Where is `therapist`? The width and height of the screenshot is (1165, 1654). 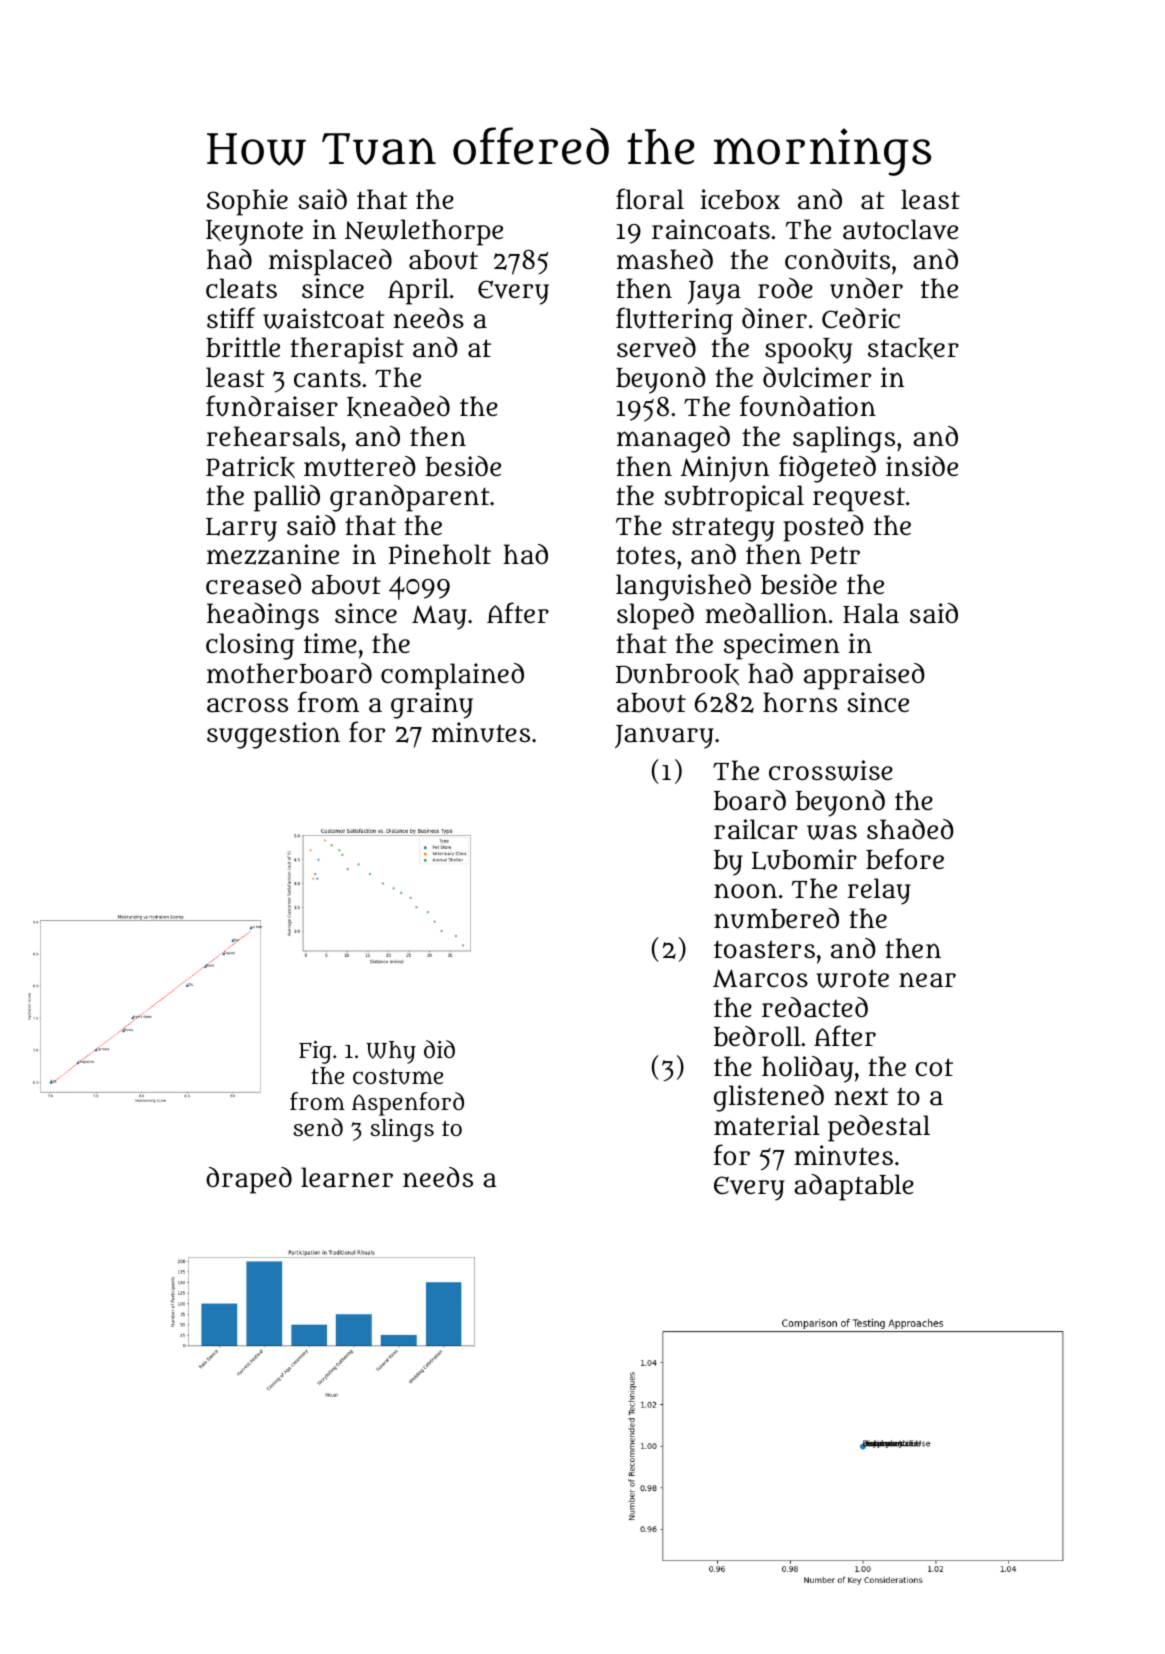
therapist is located at coordinates (347, 350).
